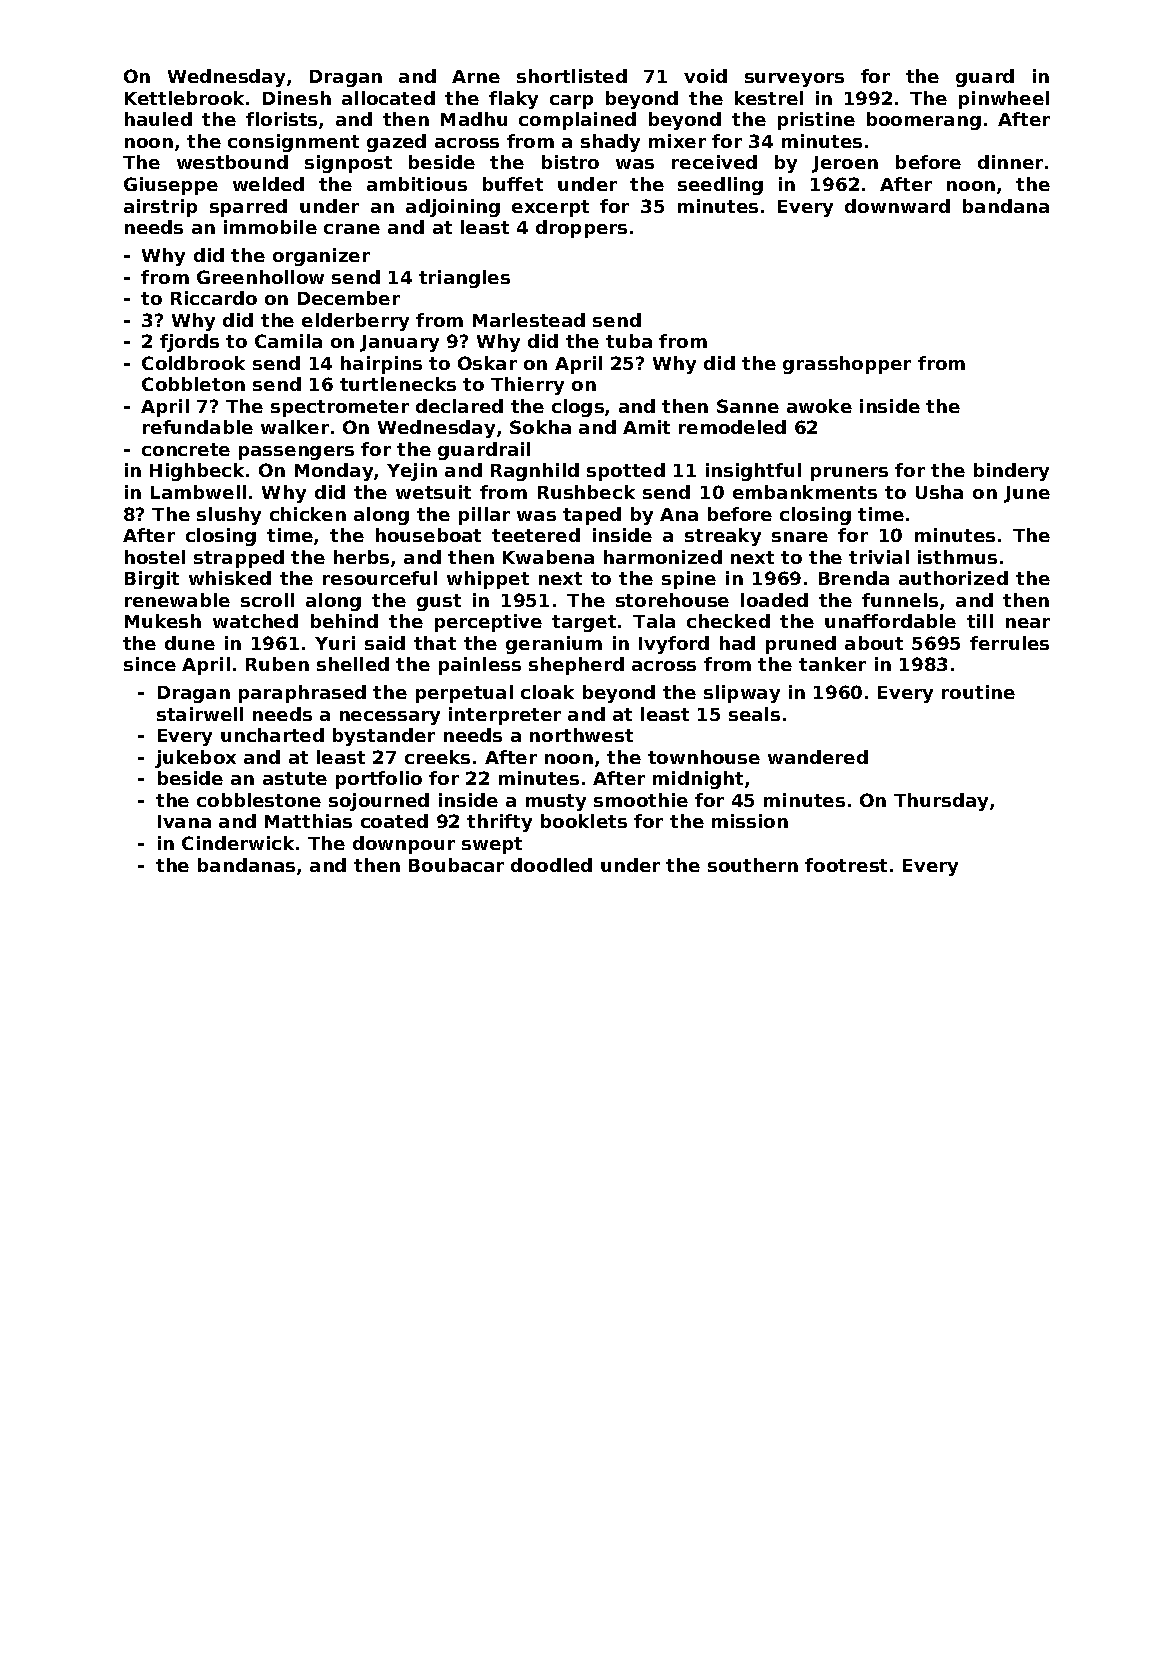 The width and height of the document is (1174, 1661). What do you see at coordinates (155, 557) in the document?
I see `hostel` at bounding box center [155, 557].
